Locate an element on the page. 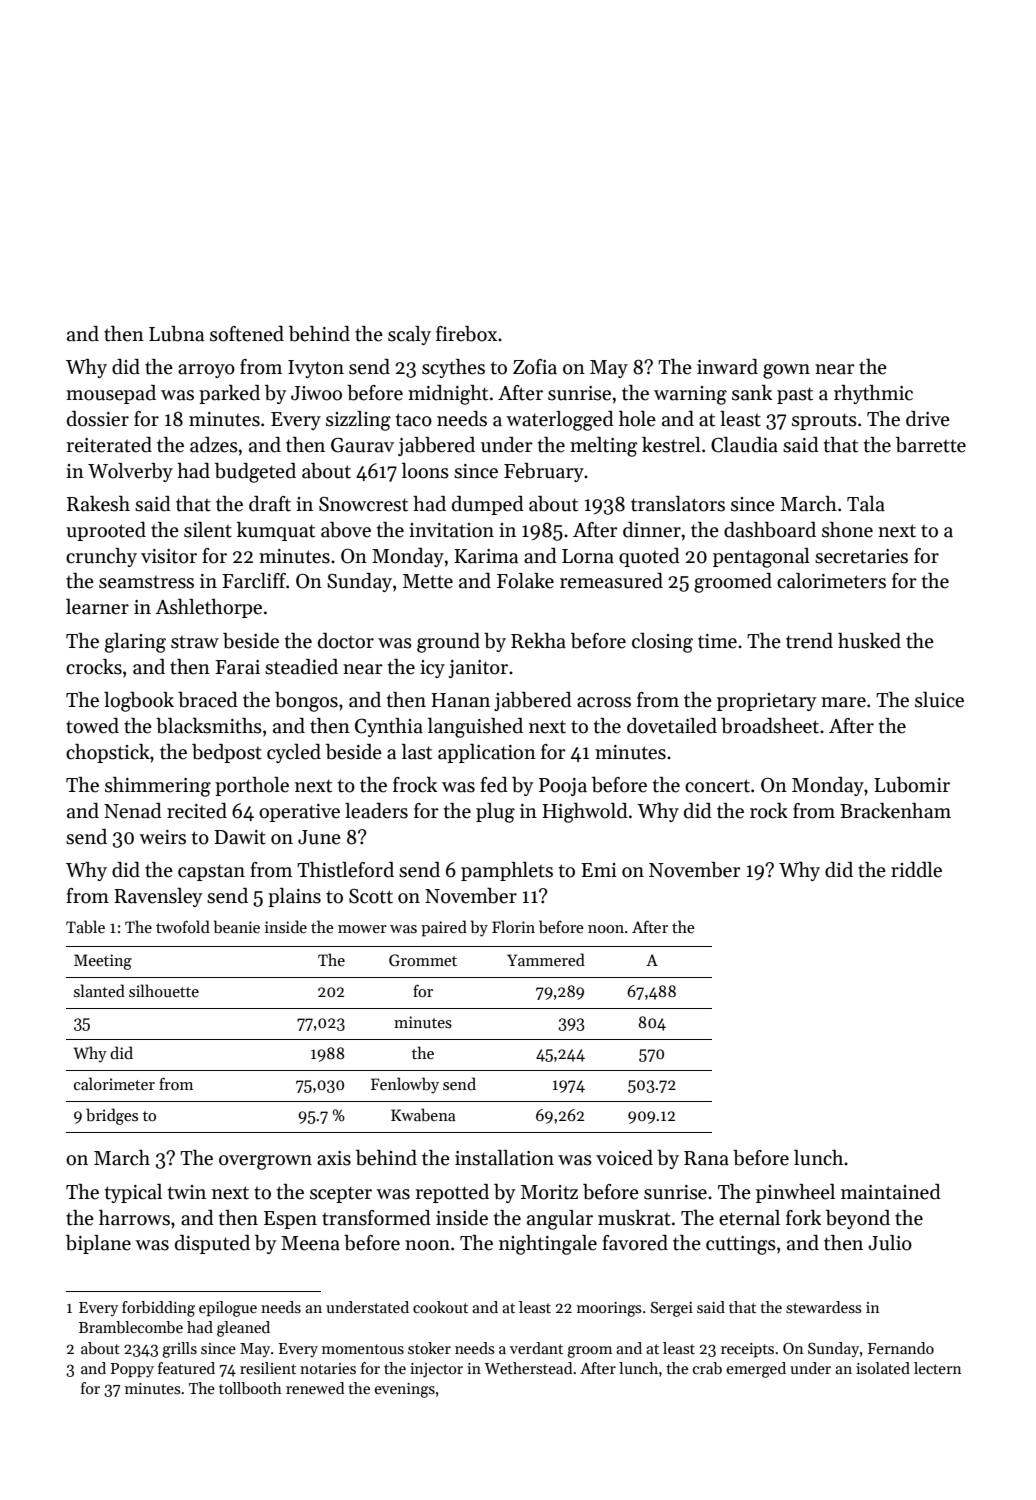 This page has height=1500, width=1036. emerged is located at coordinates (756, 1370).
